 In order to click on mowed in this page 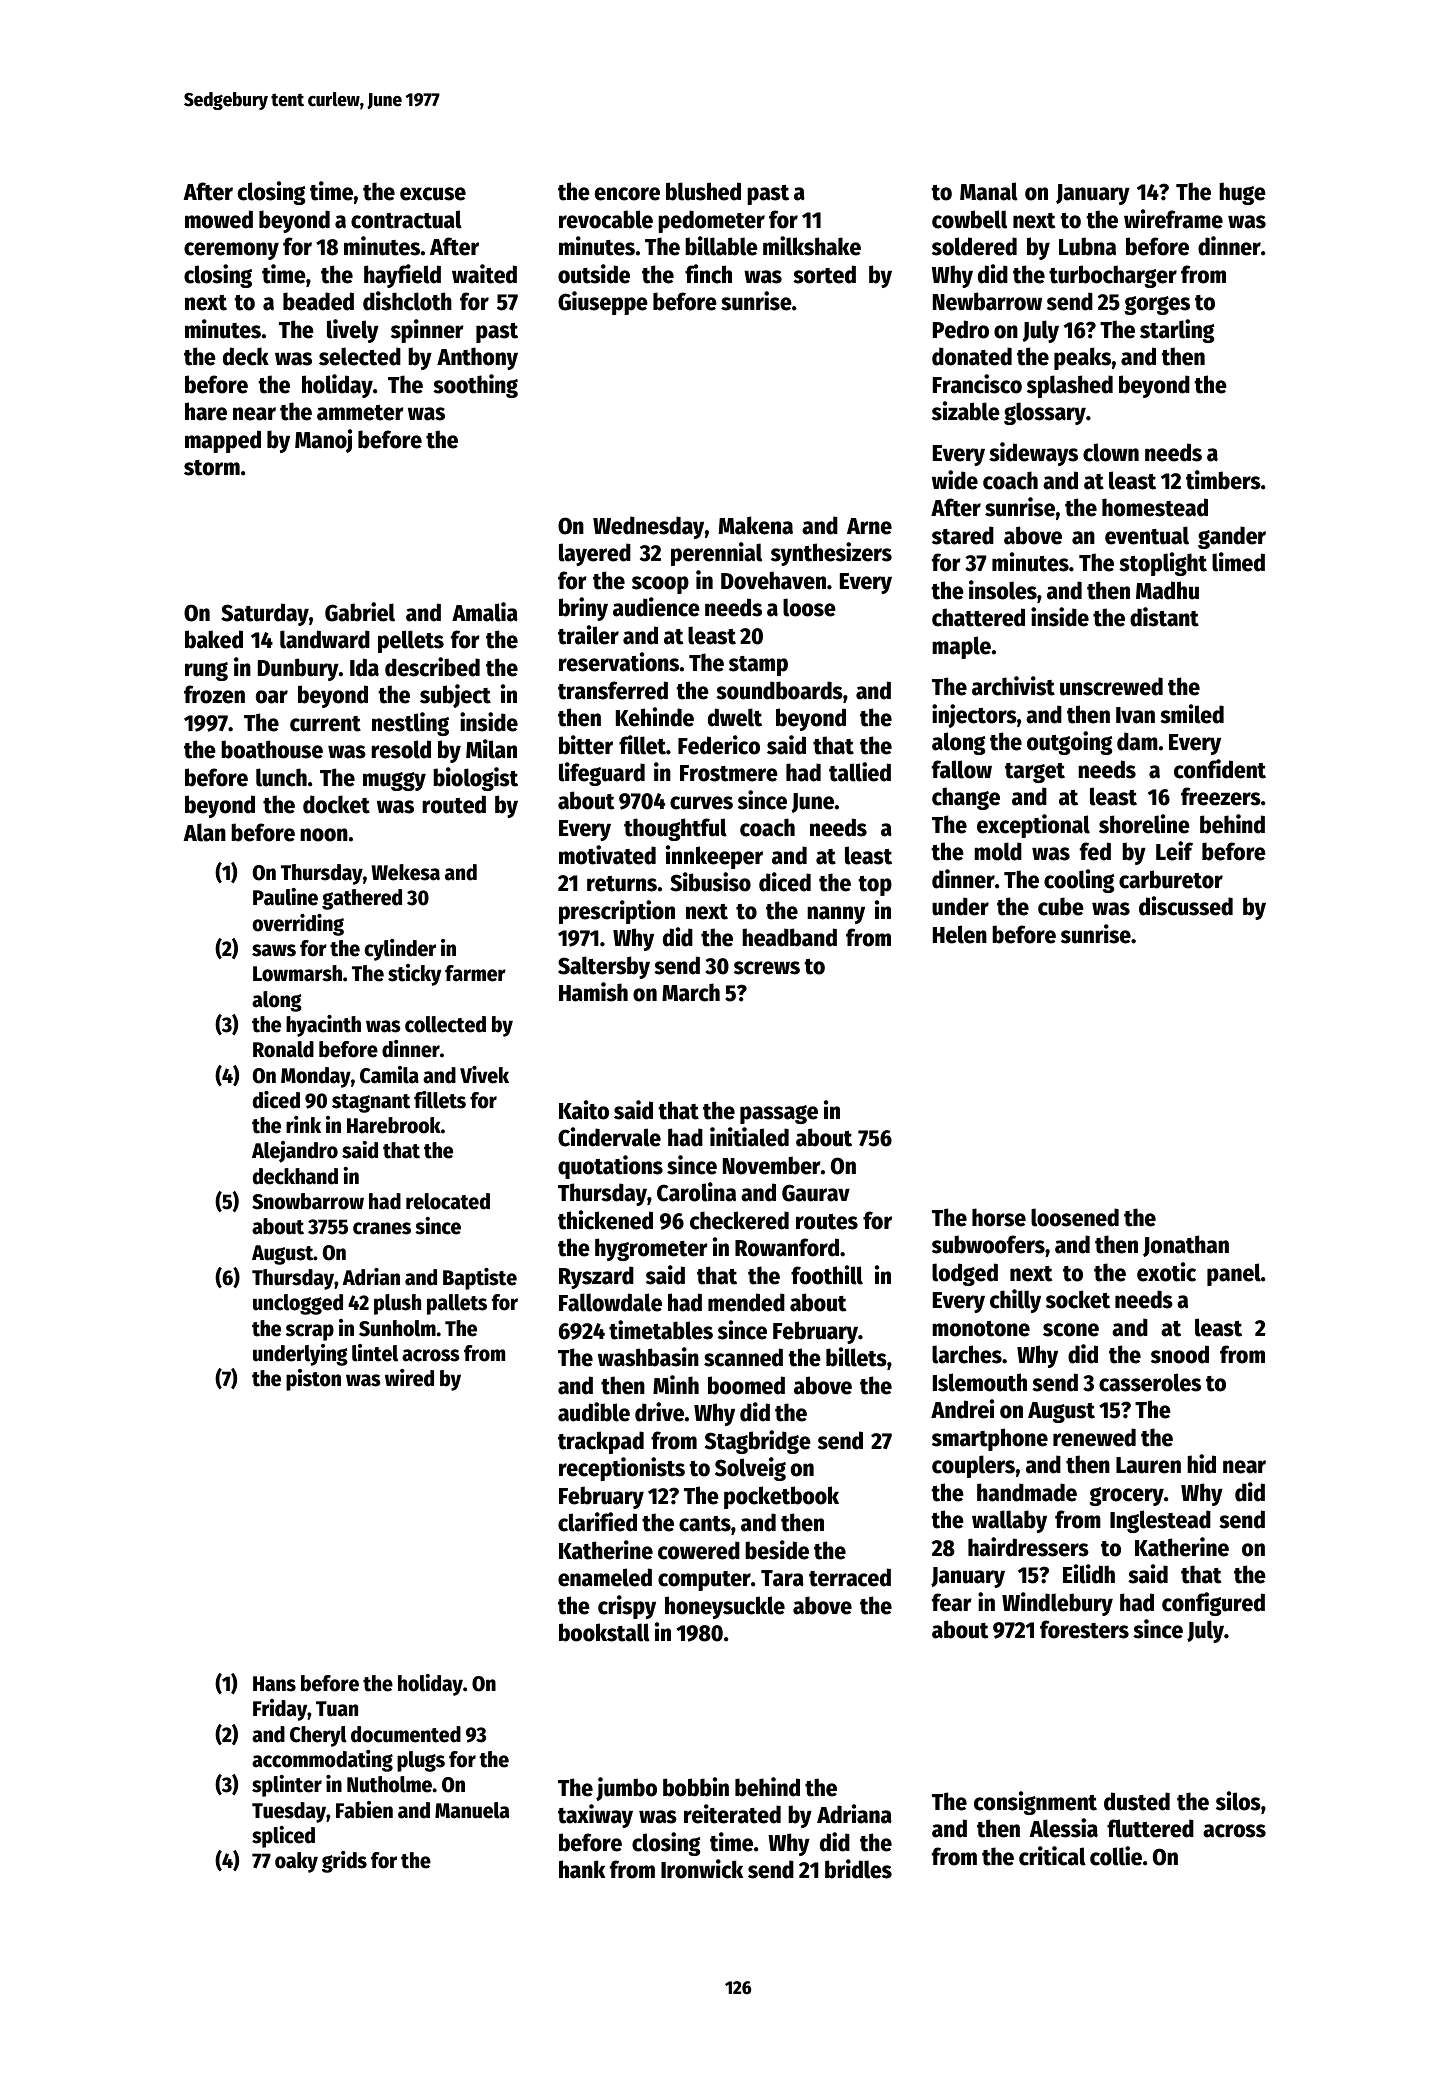, I will do `click(219, 219)`.
